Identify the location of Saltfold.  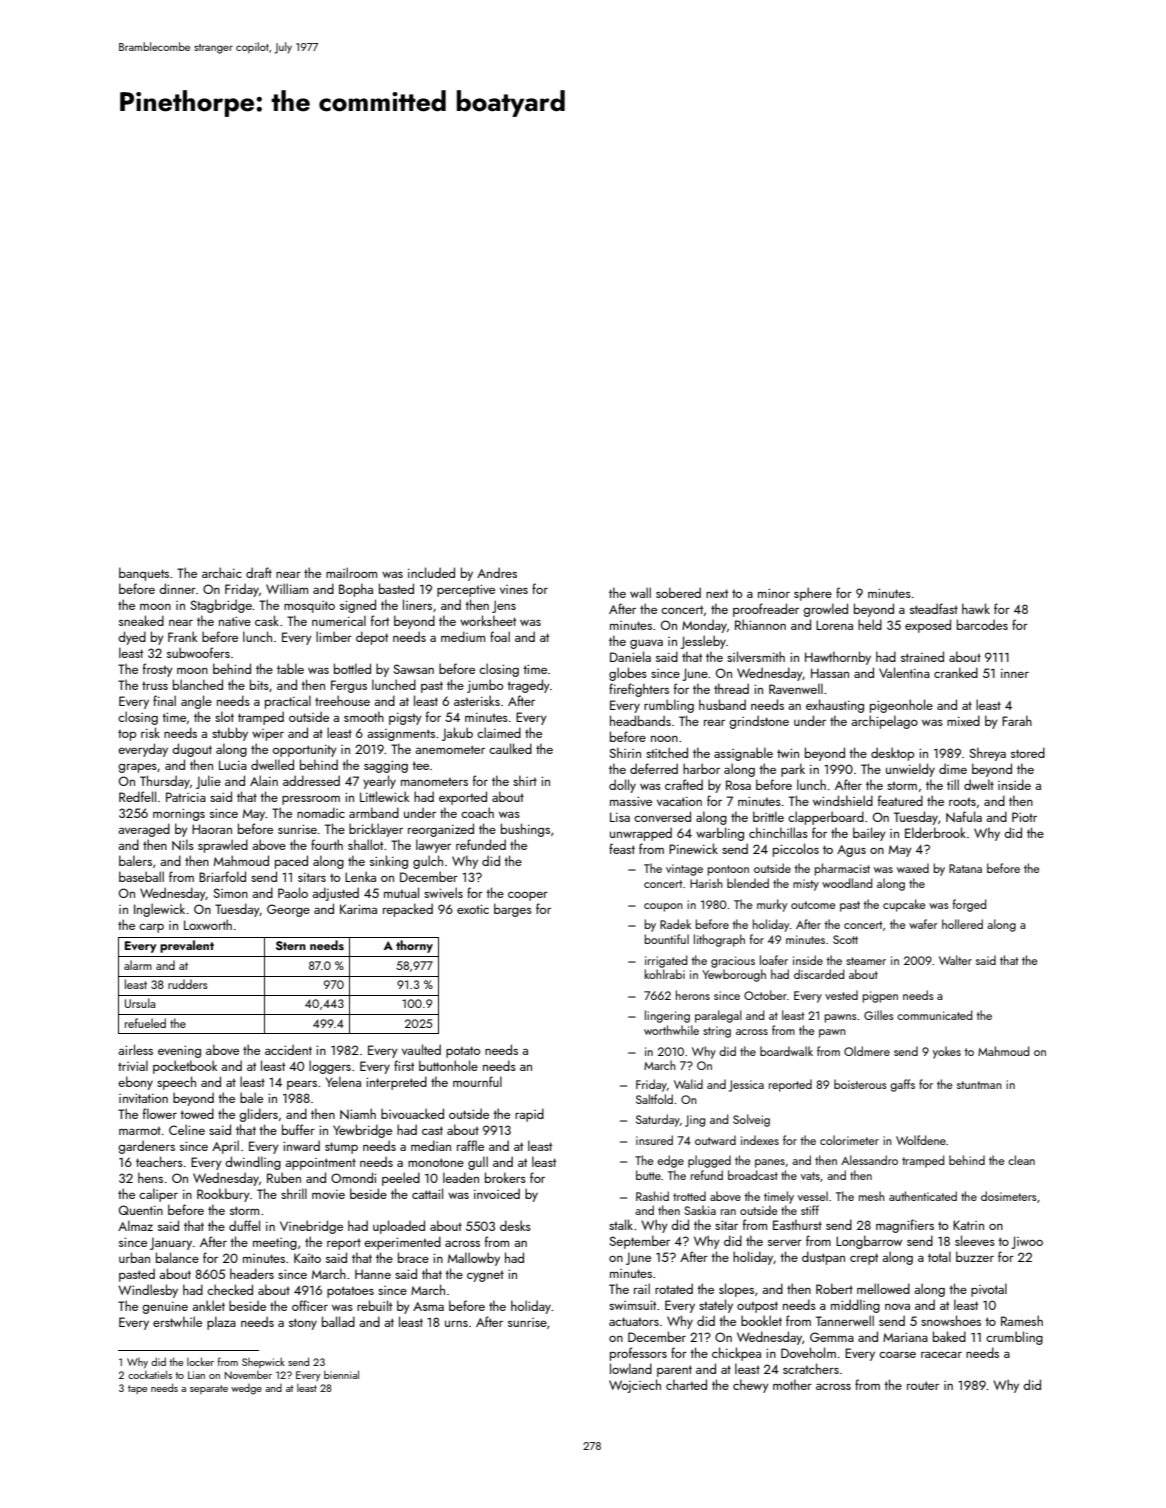
(654, 1099).
